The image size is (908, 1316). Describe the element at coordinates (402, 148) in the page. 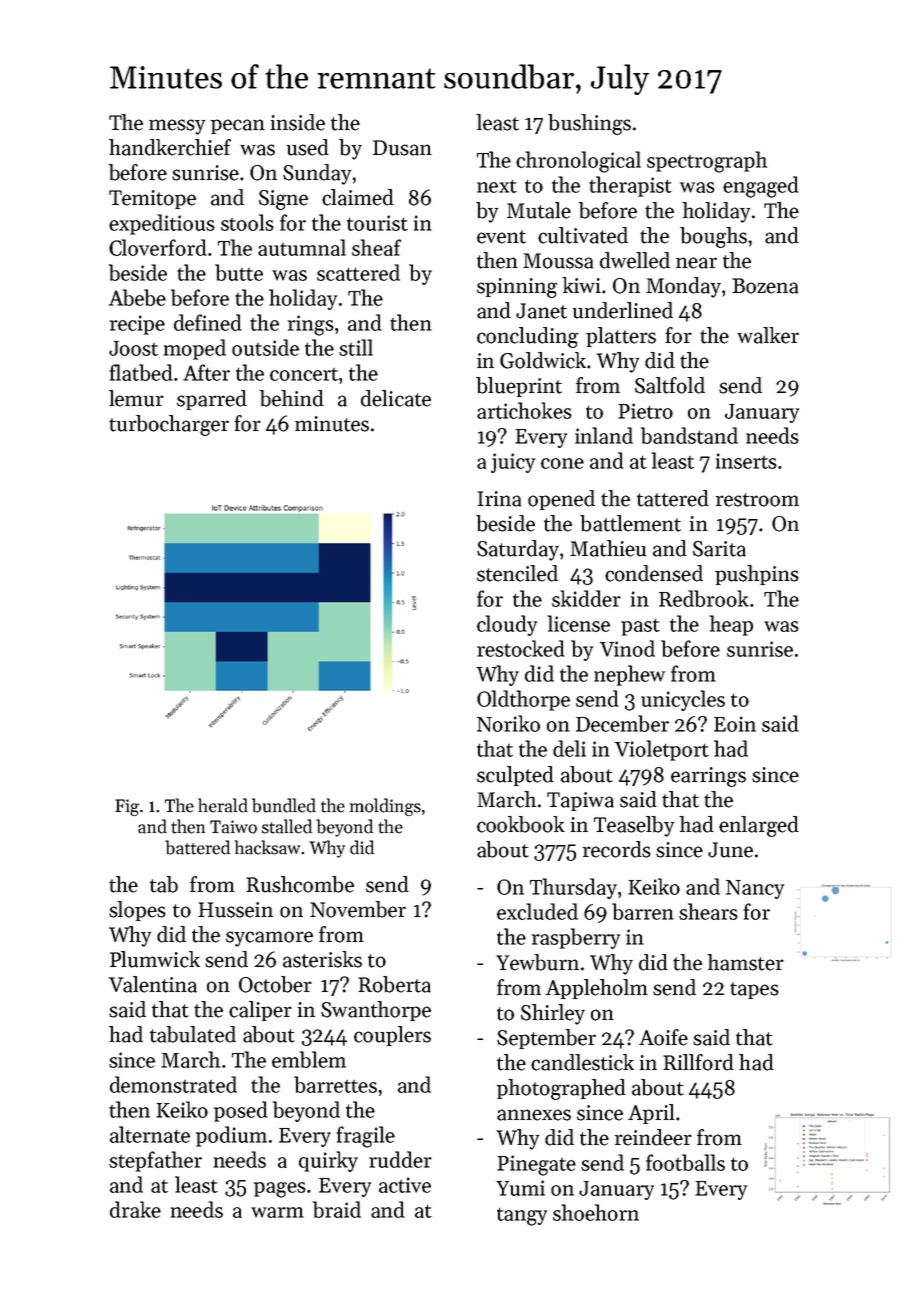

I see `Dusan` at that location.
